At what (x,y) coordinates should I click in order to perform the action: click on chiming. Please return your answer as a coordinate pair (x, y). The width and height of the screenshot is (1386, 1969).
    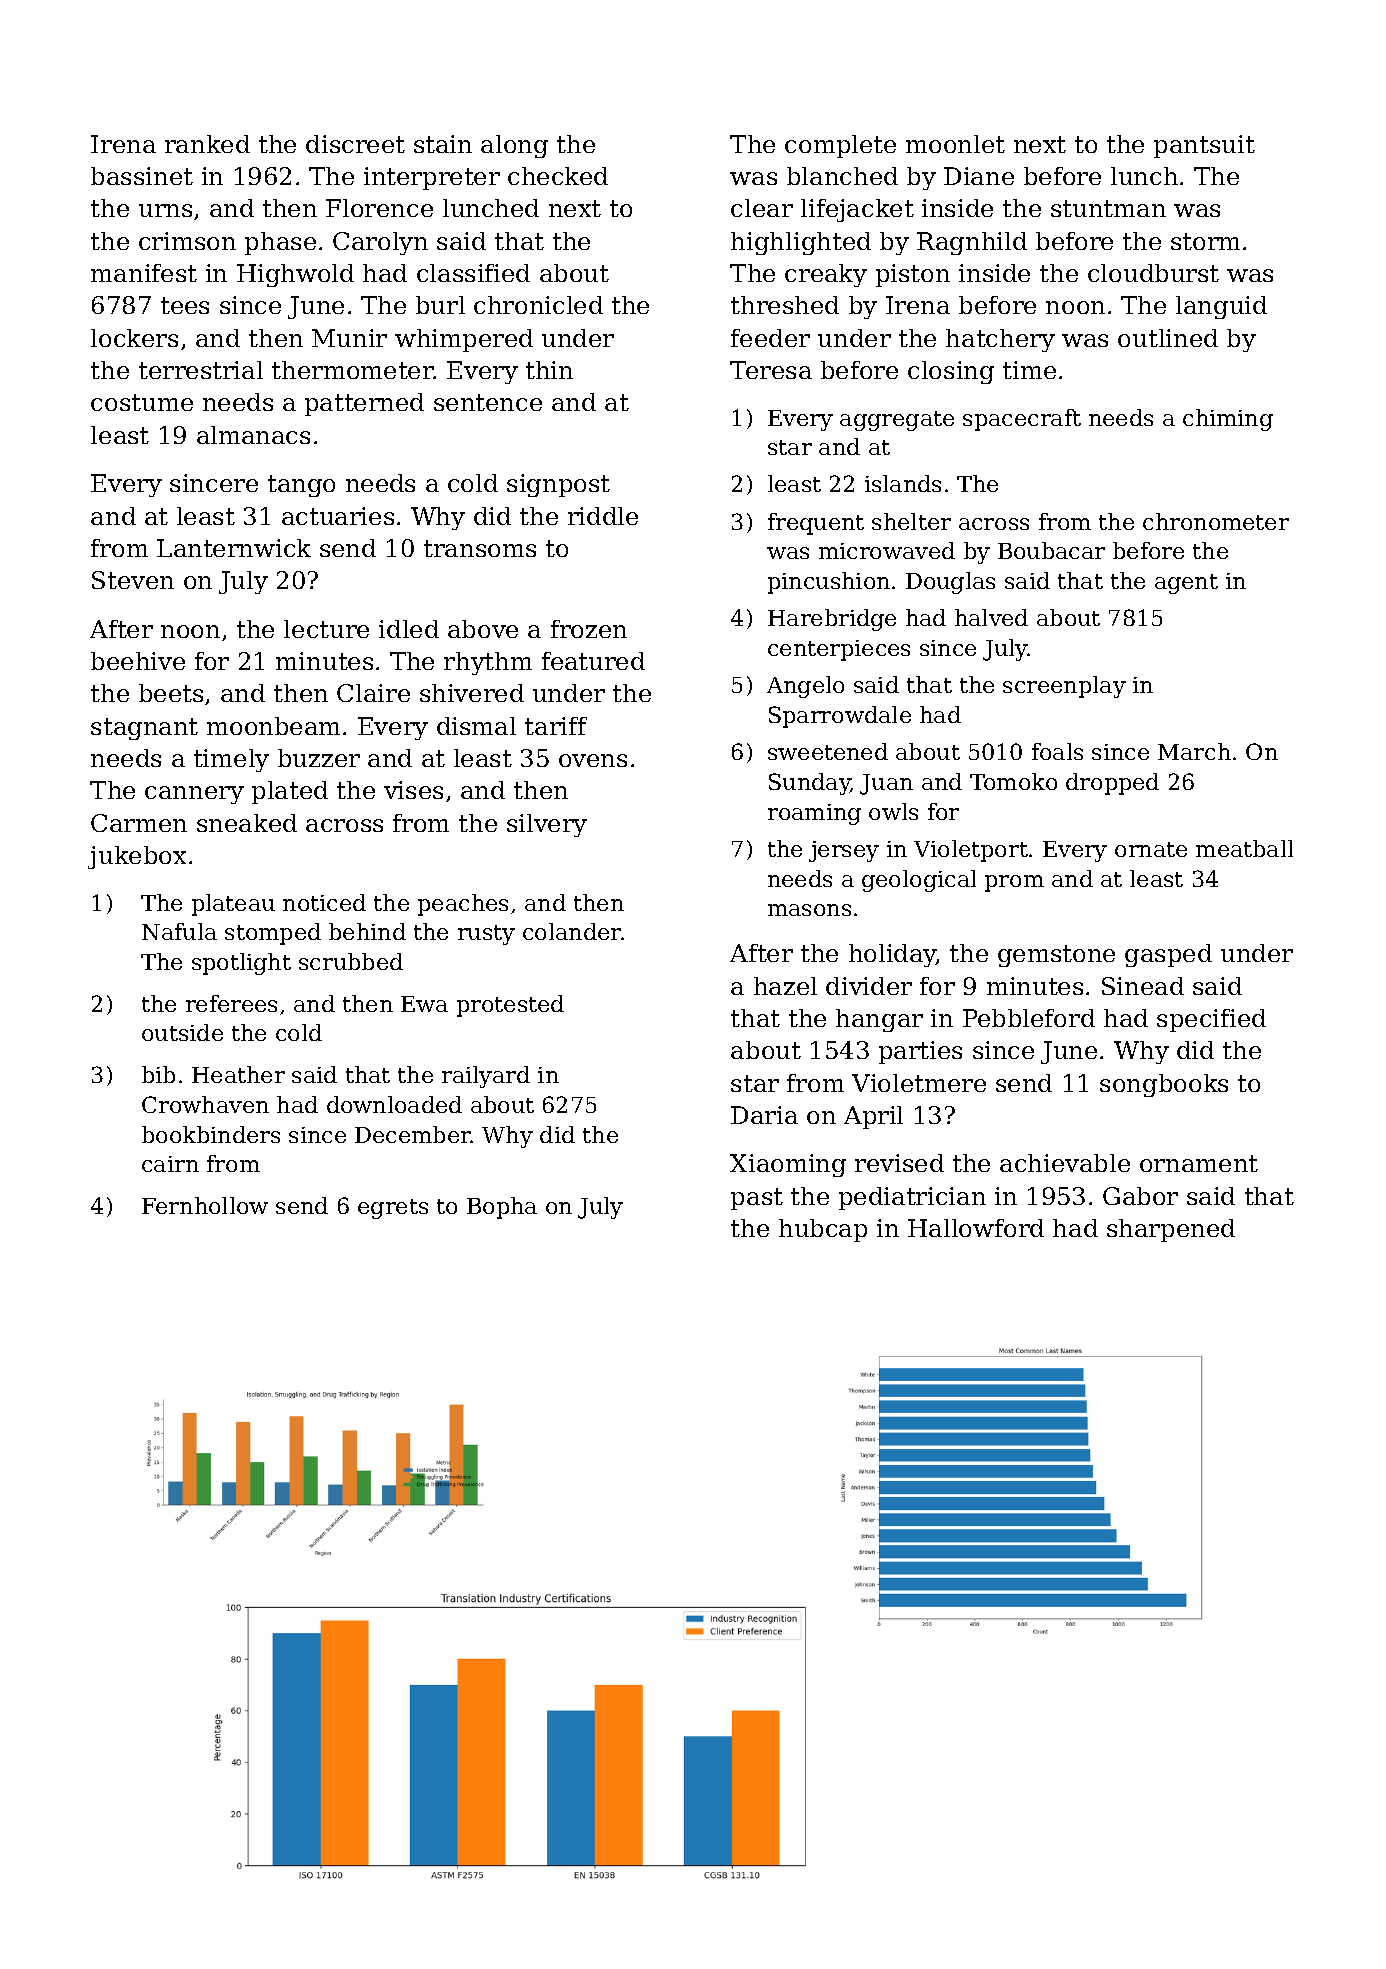
    Looking at the image, I should click on (1228, 420).
